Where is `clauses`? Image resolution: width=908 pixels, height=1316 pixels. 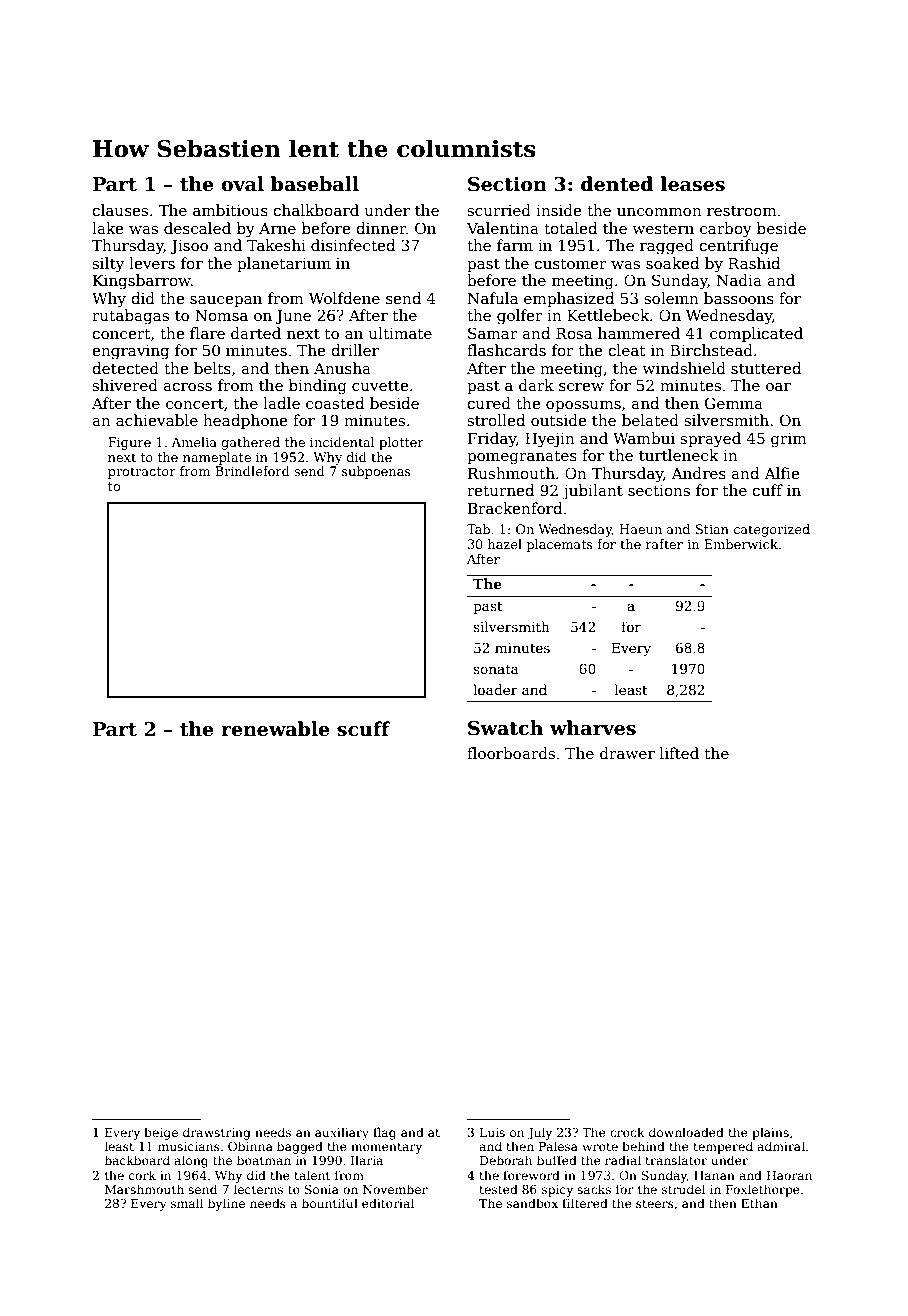 clauses is located at coordinates (120, 210).
